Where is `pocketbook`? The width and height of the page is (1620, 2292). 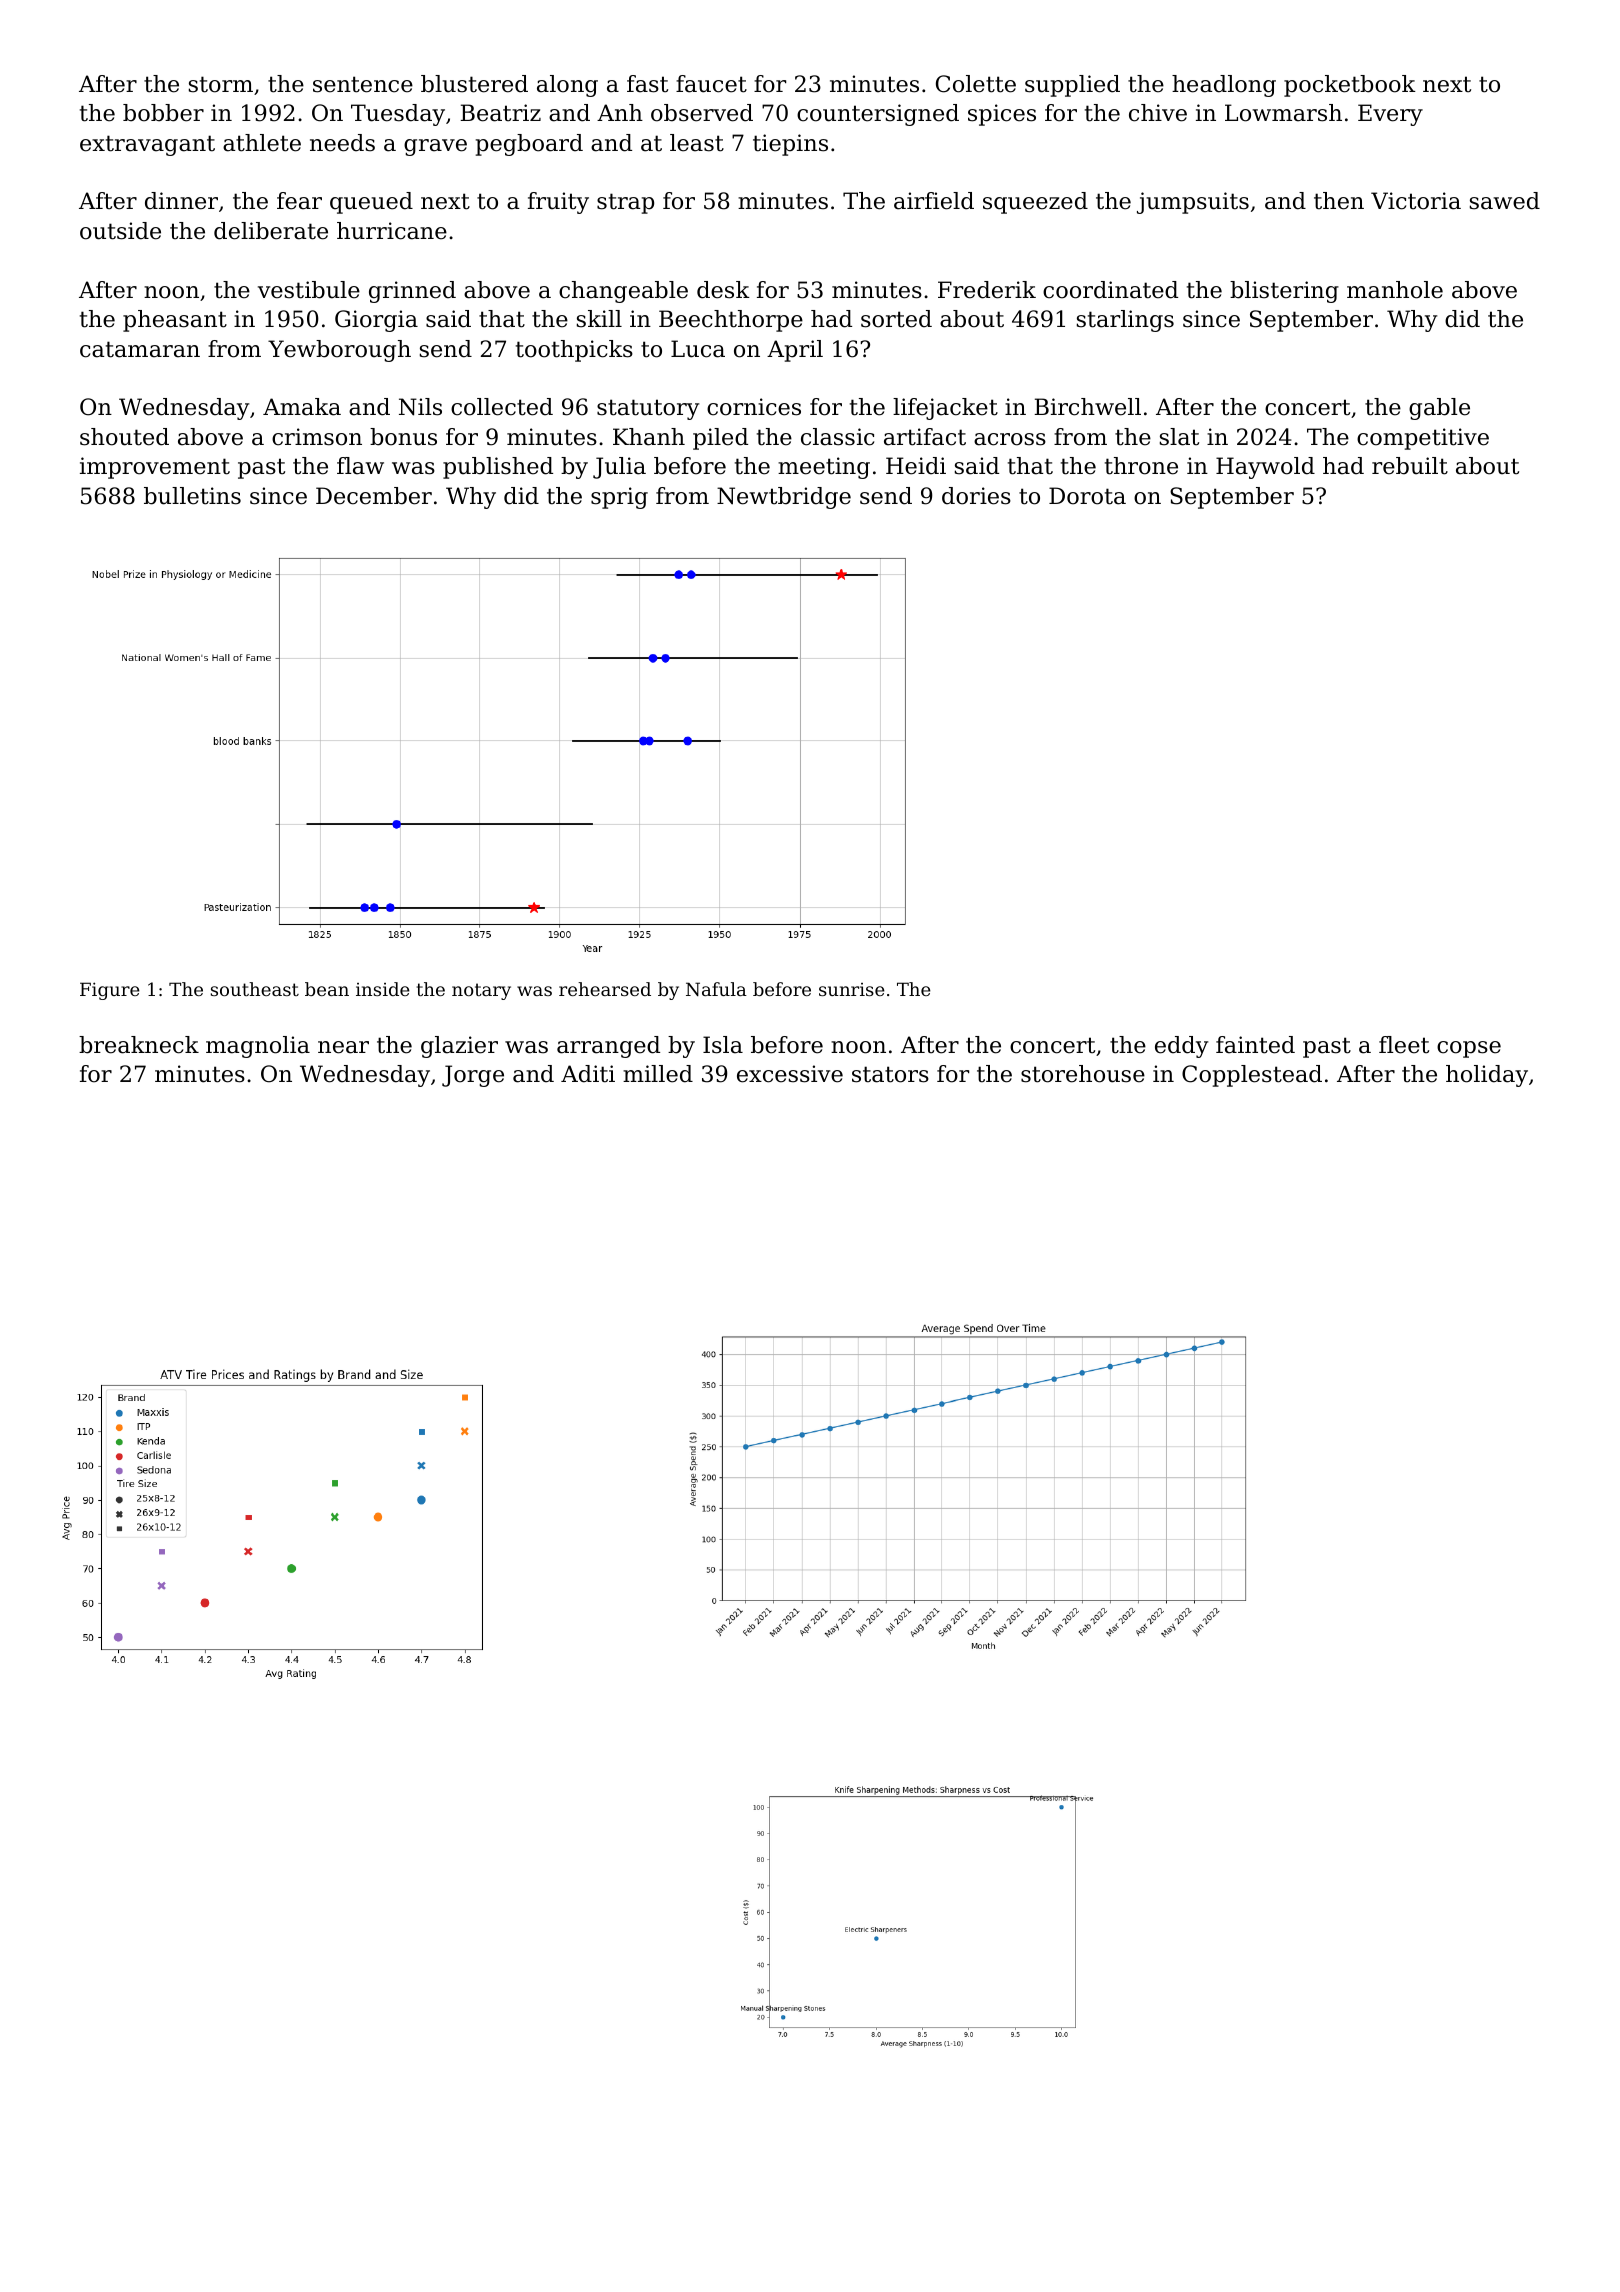 pocketbook is located at coordinates (1350, 86).
